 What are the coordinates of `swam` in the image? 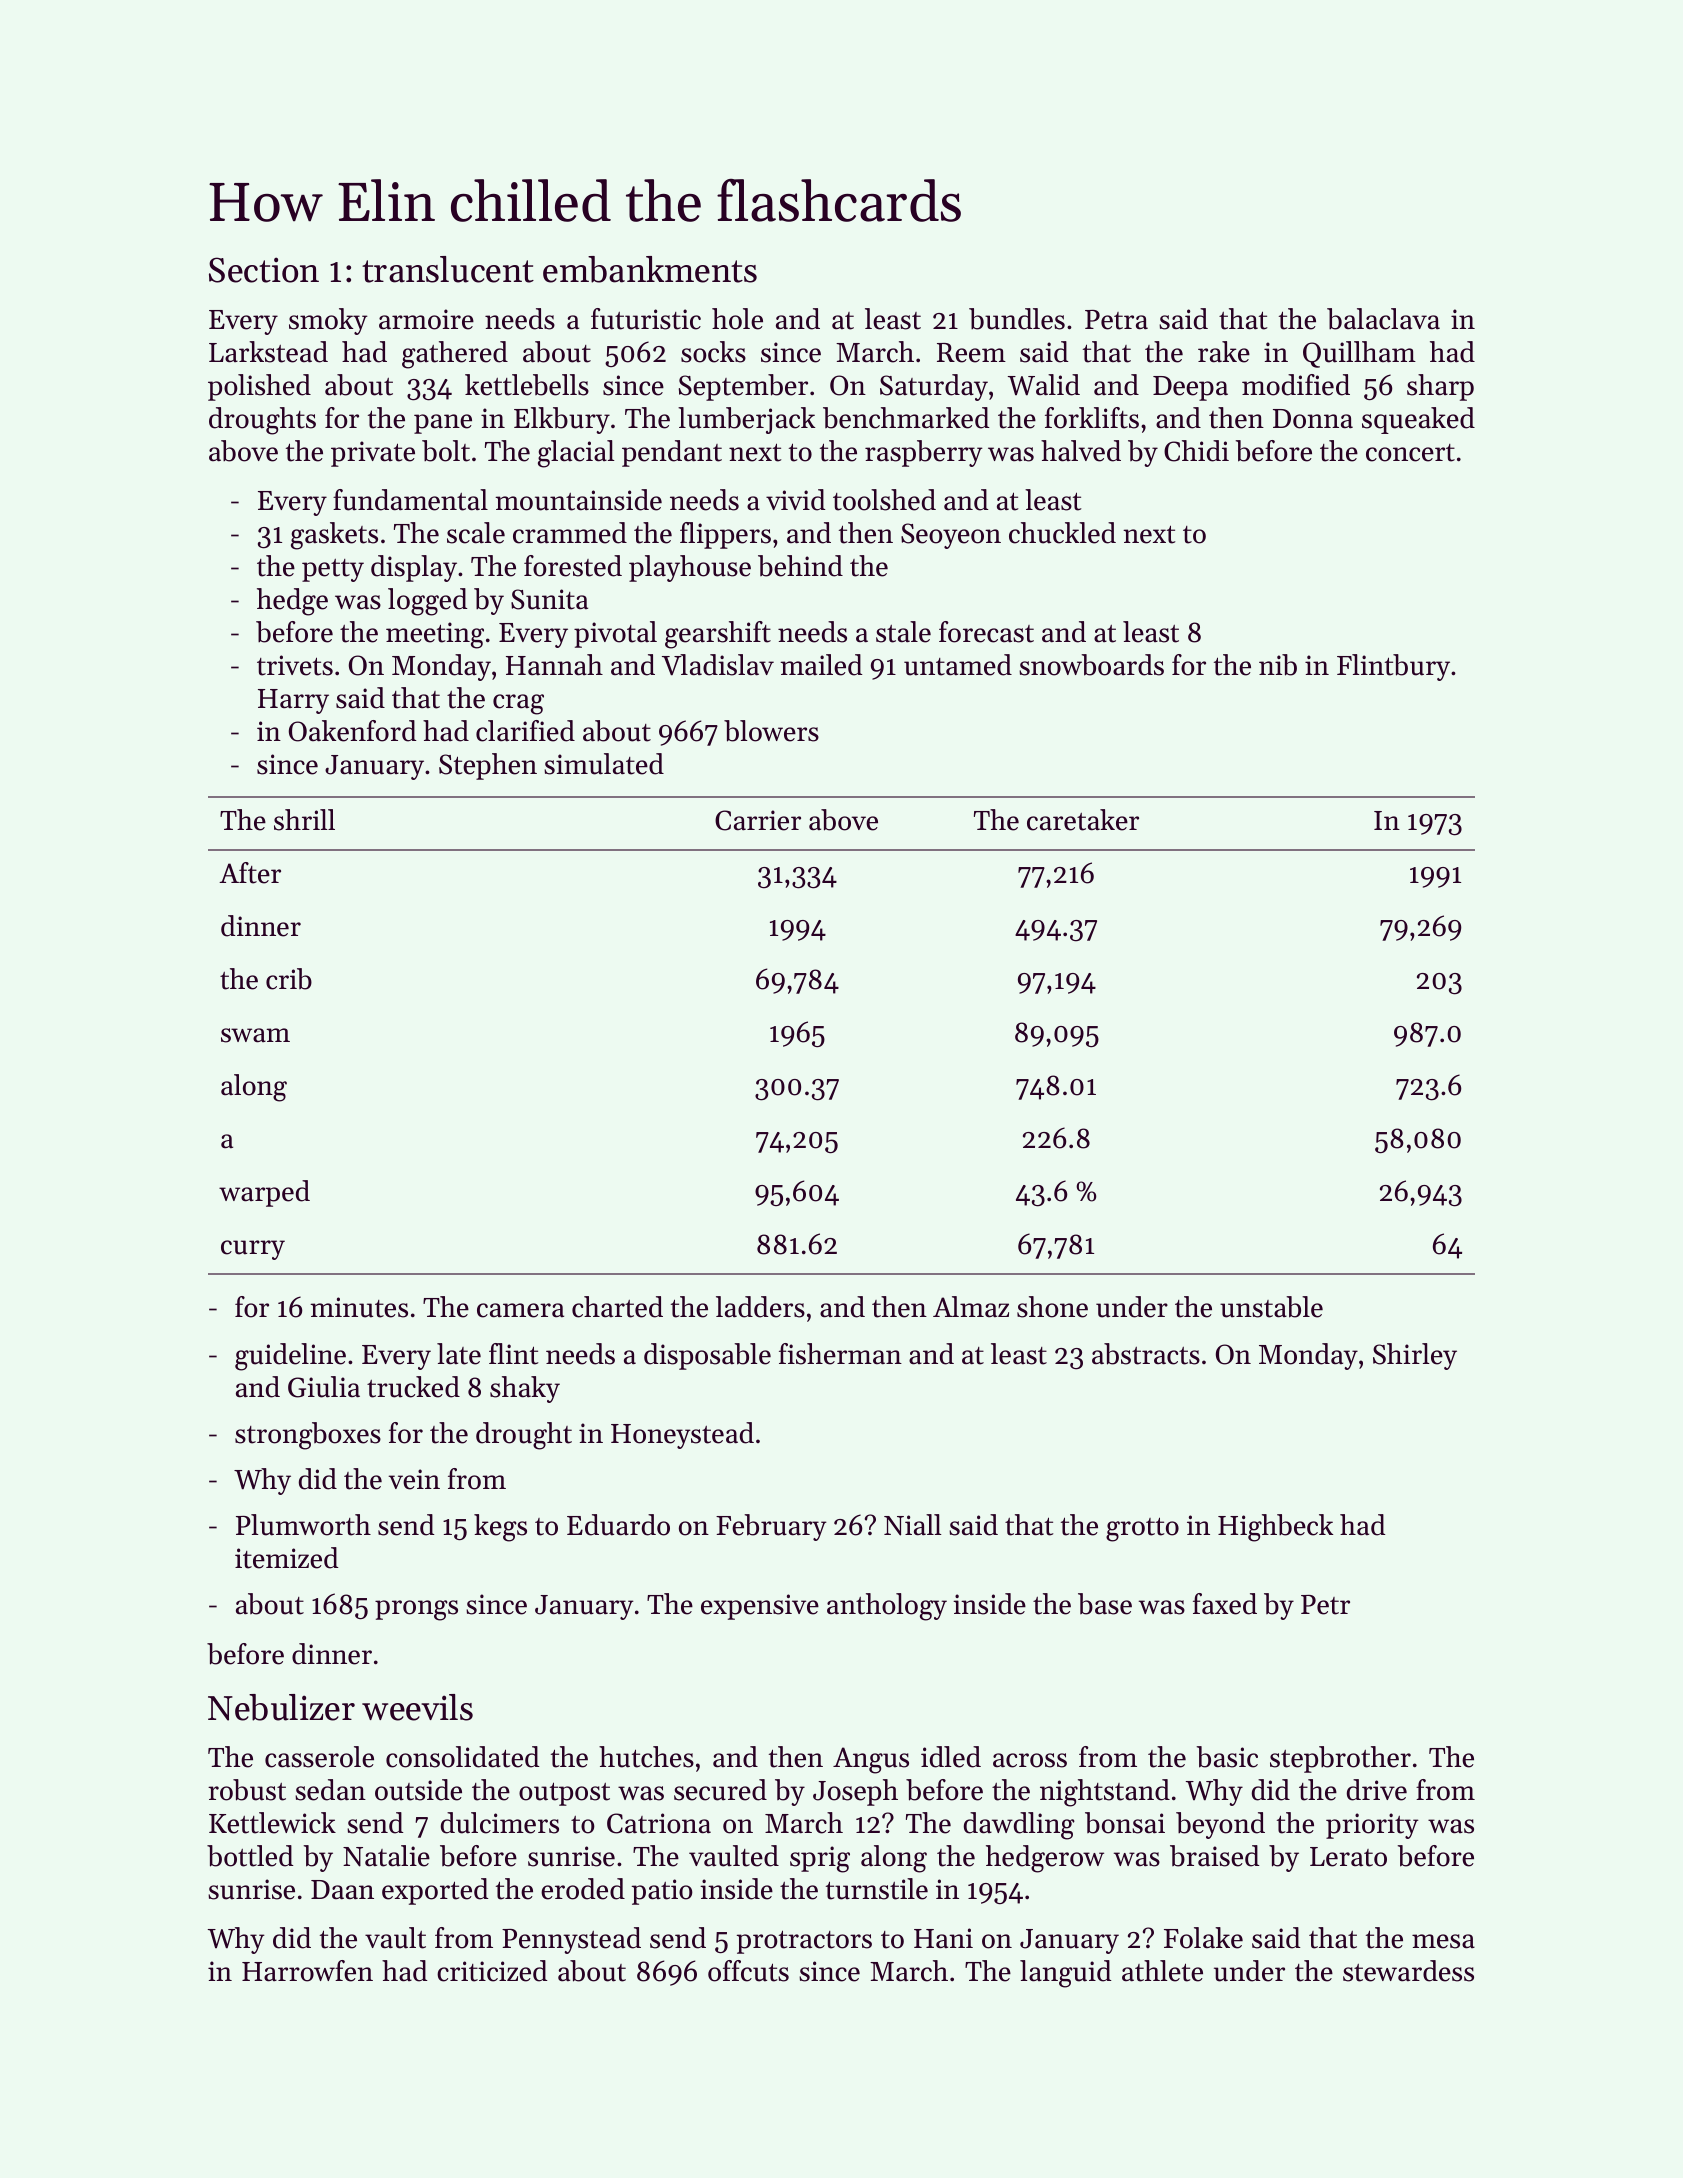 It's located at (255, 1035).
